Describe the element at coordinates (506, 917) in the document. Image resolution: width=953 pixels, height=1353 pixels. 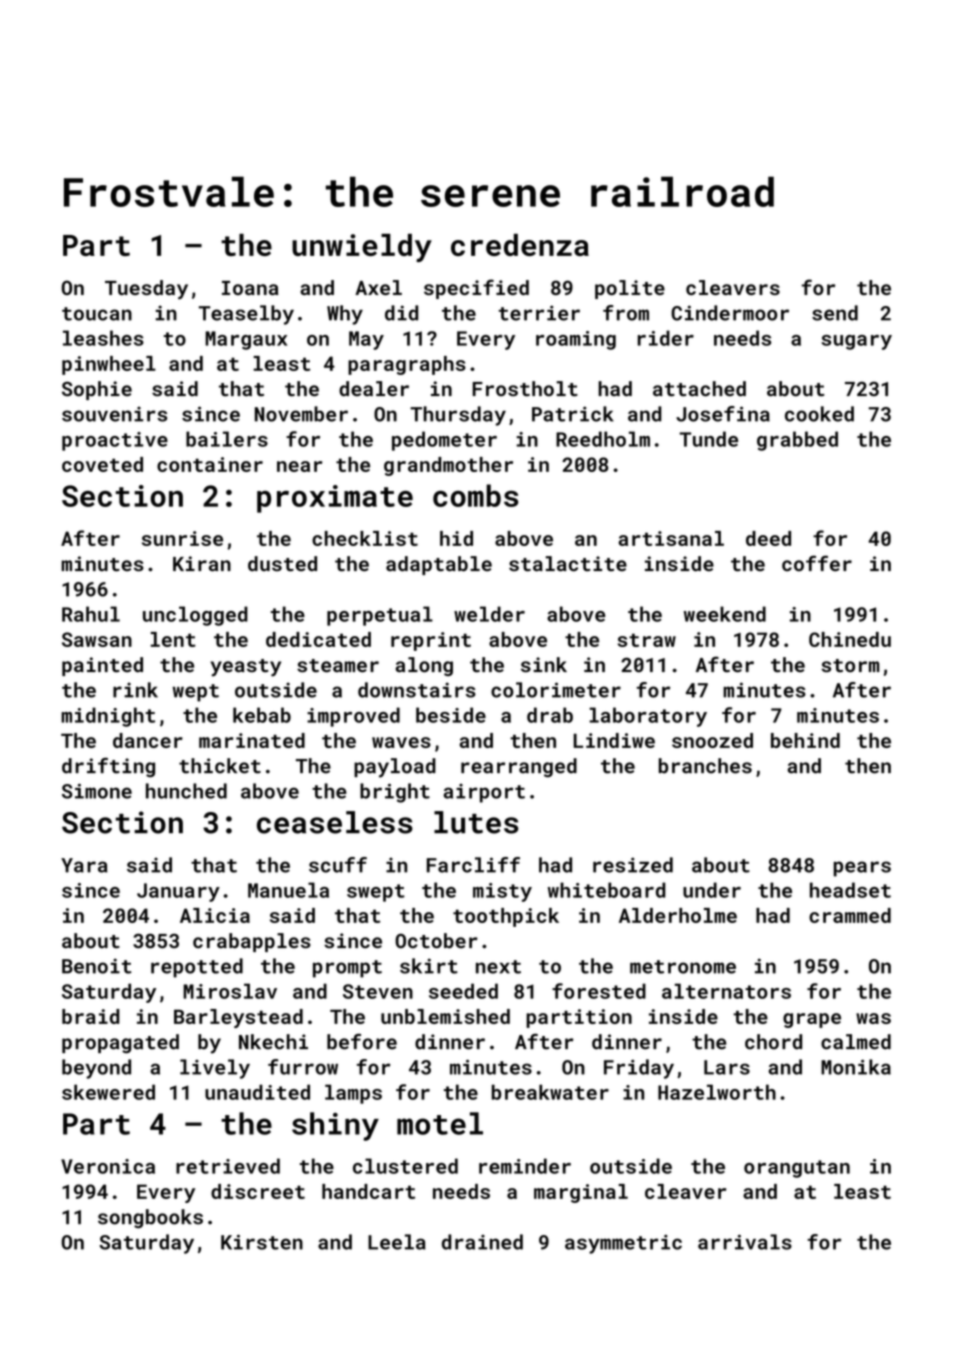
I see `toothpick` at that location.
